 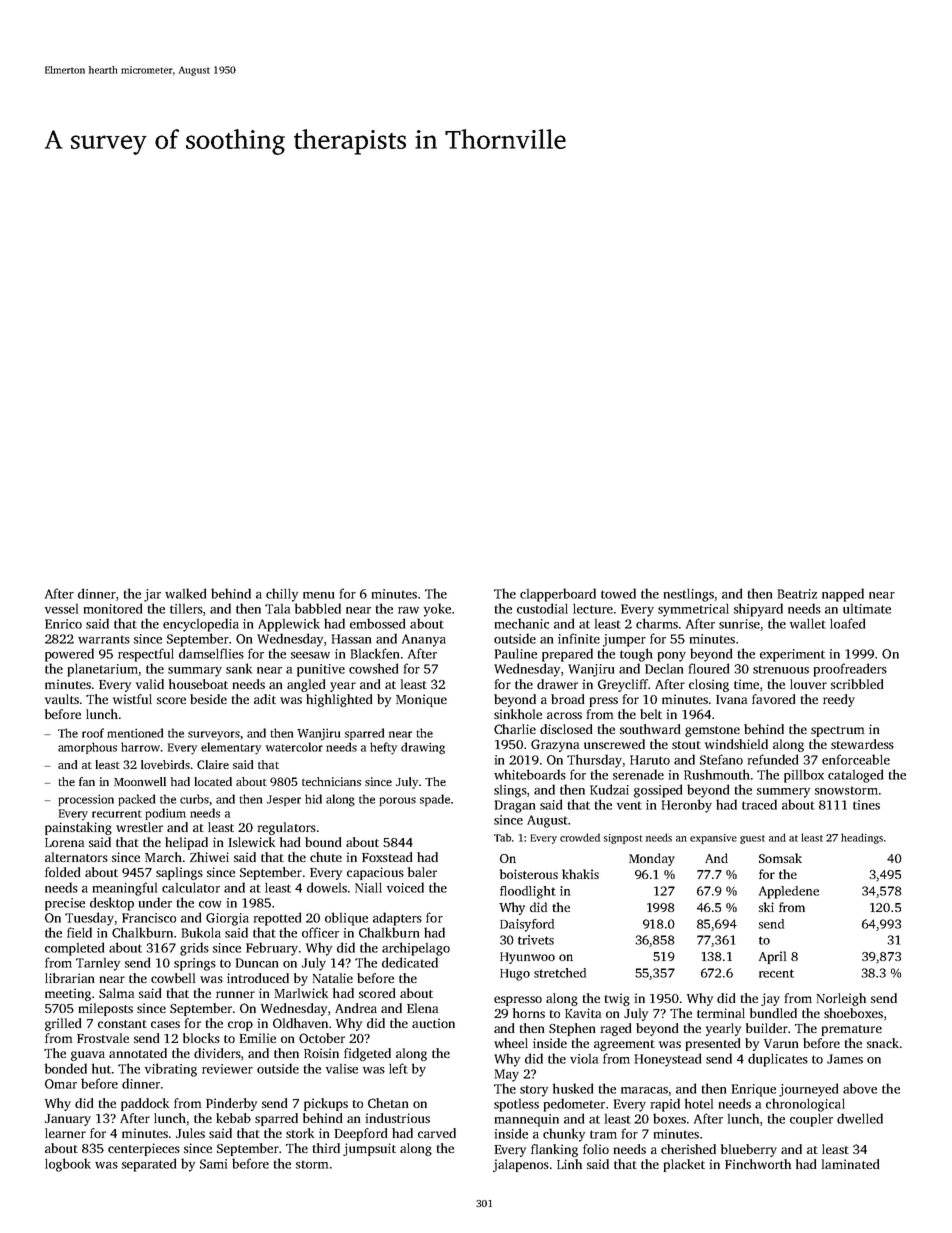 What do you see at coordinates (776, 973) in the screenshot?
I see `recent` at bounding box center [776, 973].
